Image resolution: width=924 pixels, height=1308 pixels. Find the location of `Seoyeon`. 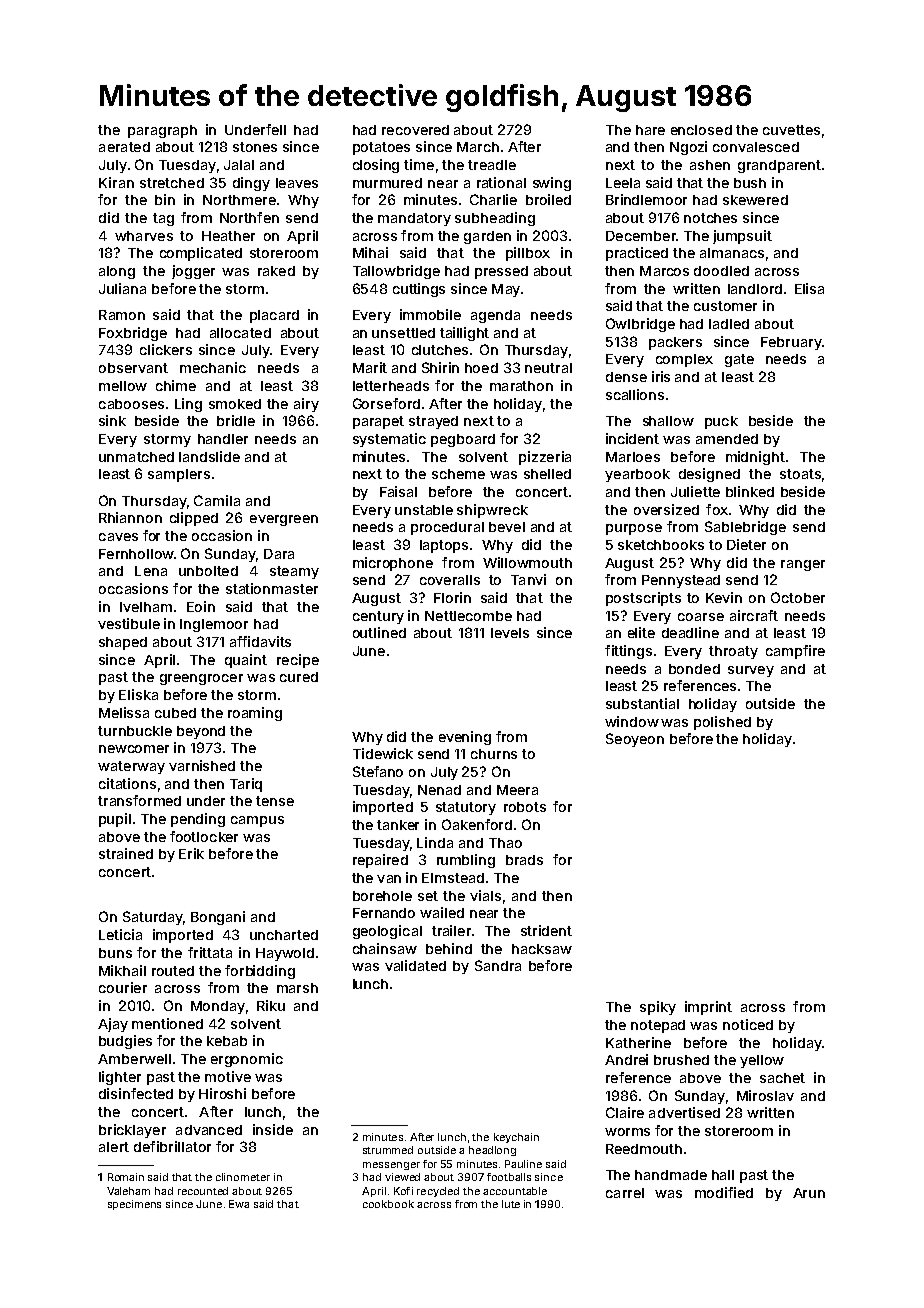

Seoyeon is located at coordinates (635, 740).
